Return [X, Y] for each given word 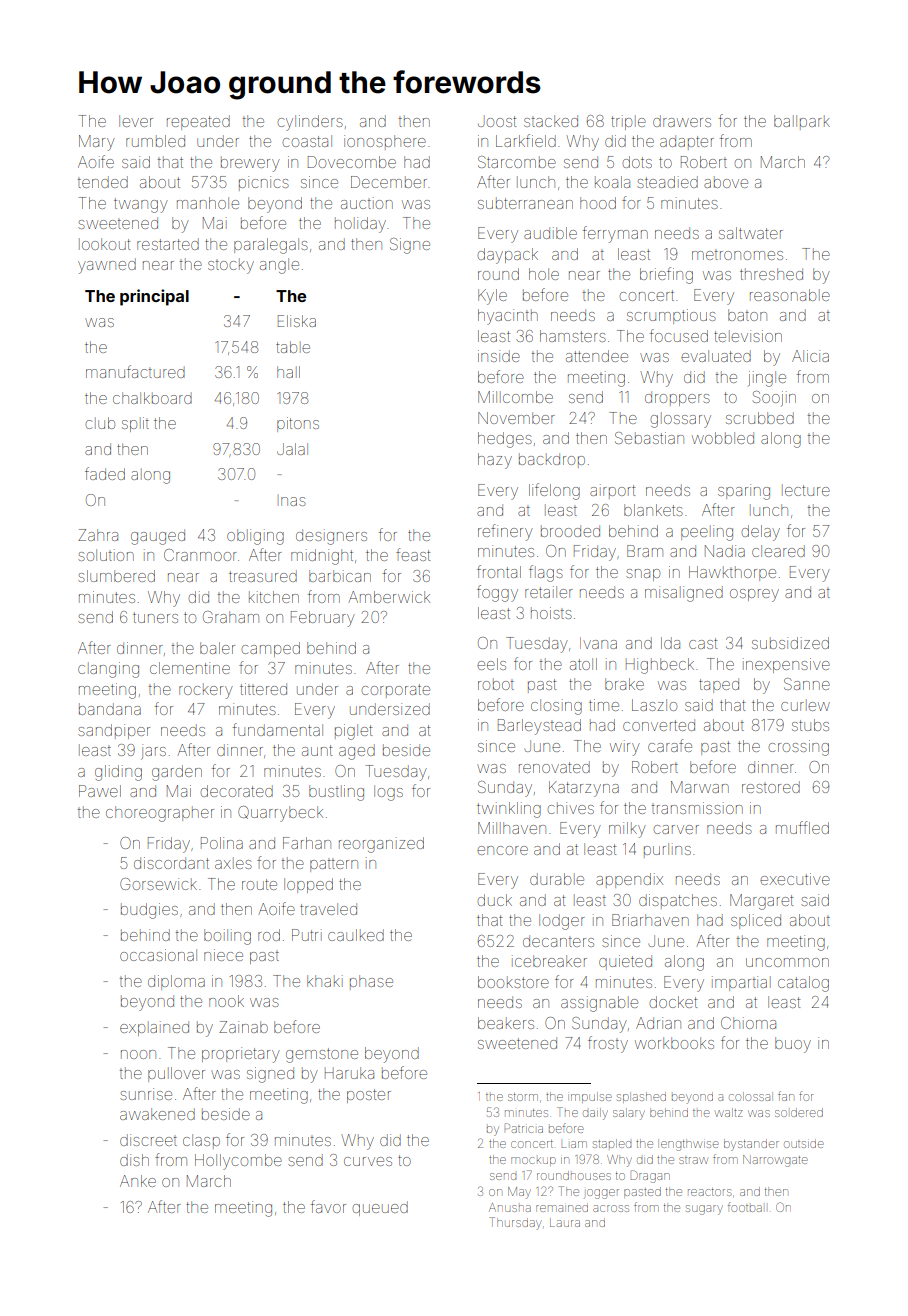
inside [499, 356]
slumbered [116, 576]
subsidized [790, 643]
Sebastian [649, 438]
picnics [264, 183]
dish [134, 1160]
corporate [396, 691]
